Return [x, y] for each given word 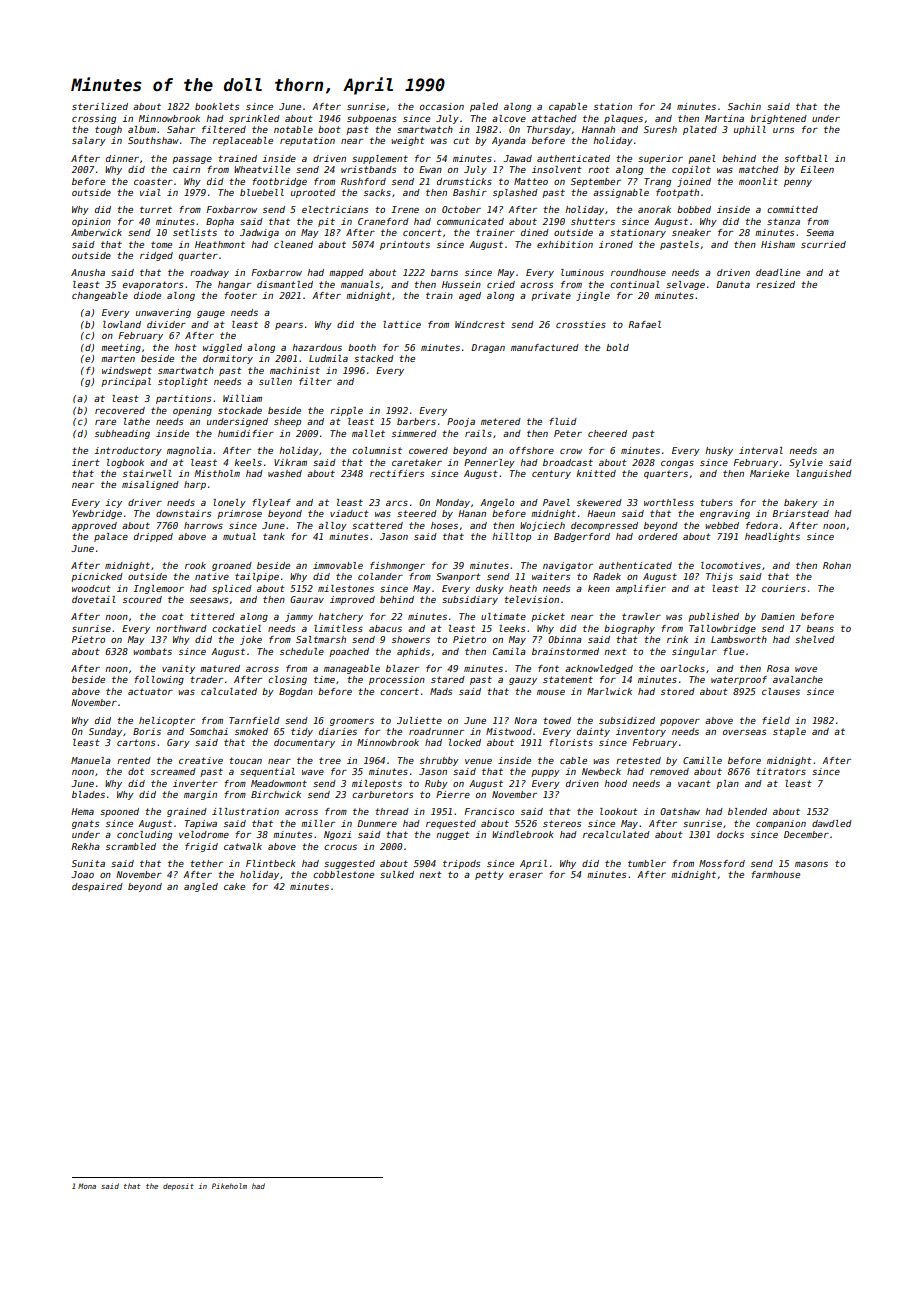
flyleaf [271, 503]
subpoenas [371, 119]
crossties [581, 324]
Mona [87, 1186]
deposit [178, 1186]
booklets [217, 106]
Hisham [778, 244]
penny [798, 183]
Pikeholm [229, 1186]
